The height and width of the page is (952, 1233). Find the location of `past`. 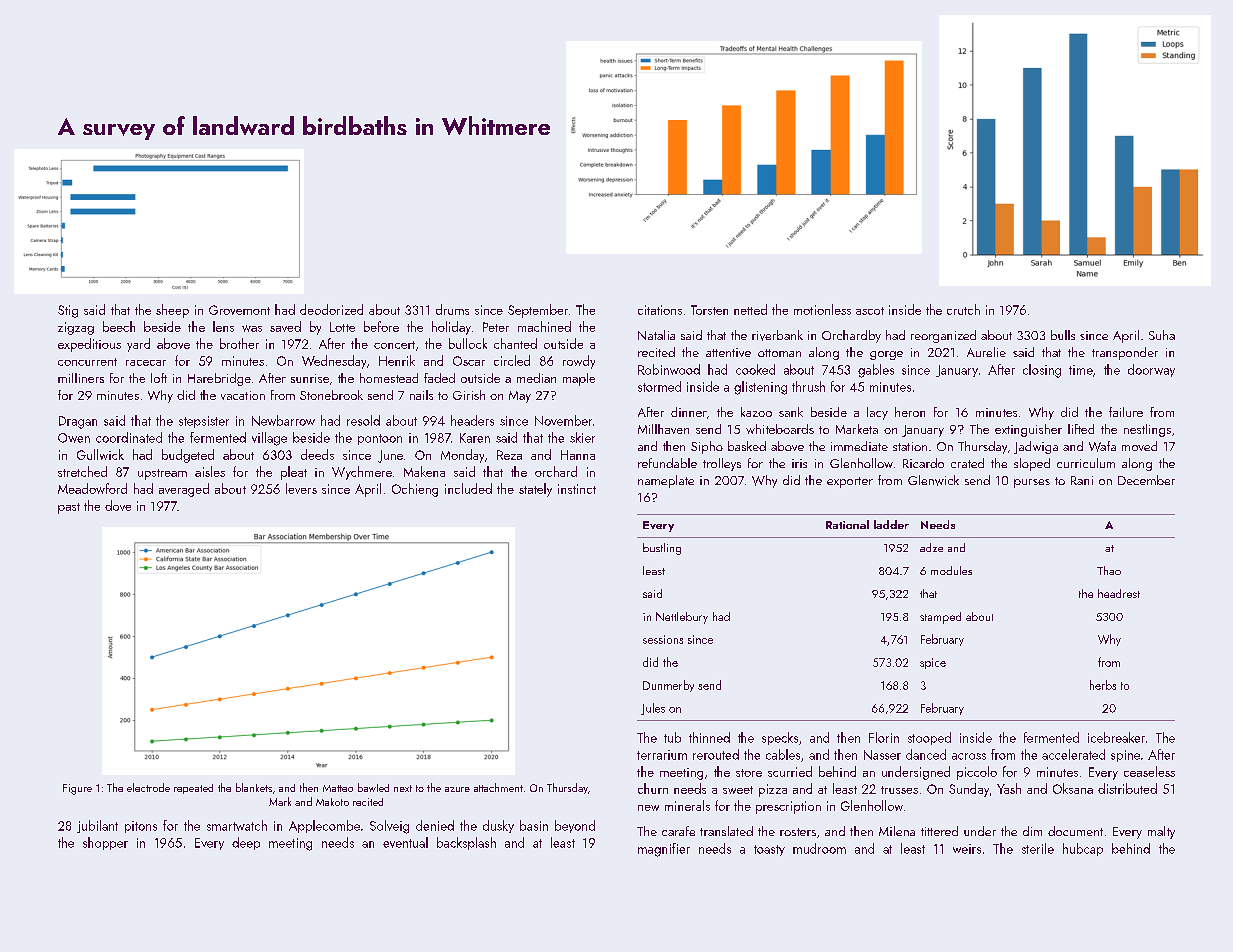

past is located at coordinates (69, 508).
